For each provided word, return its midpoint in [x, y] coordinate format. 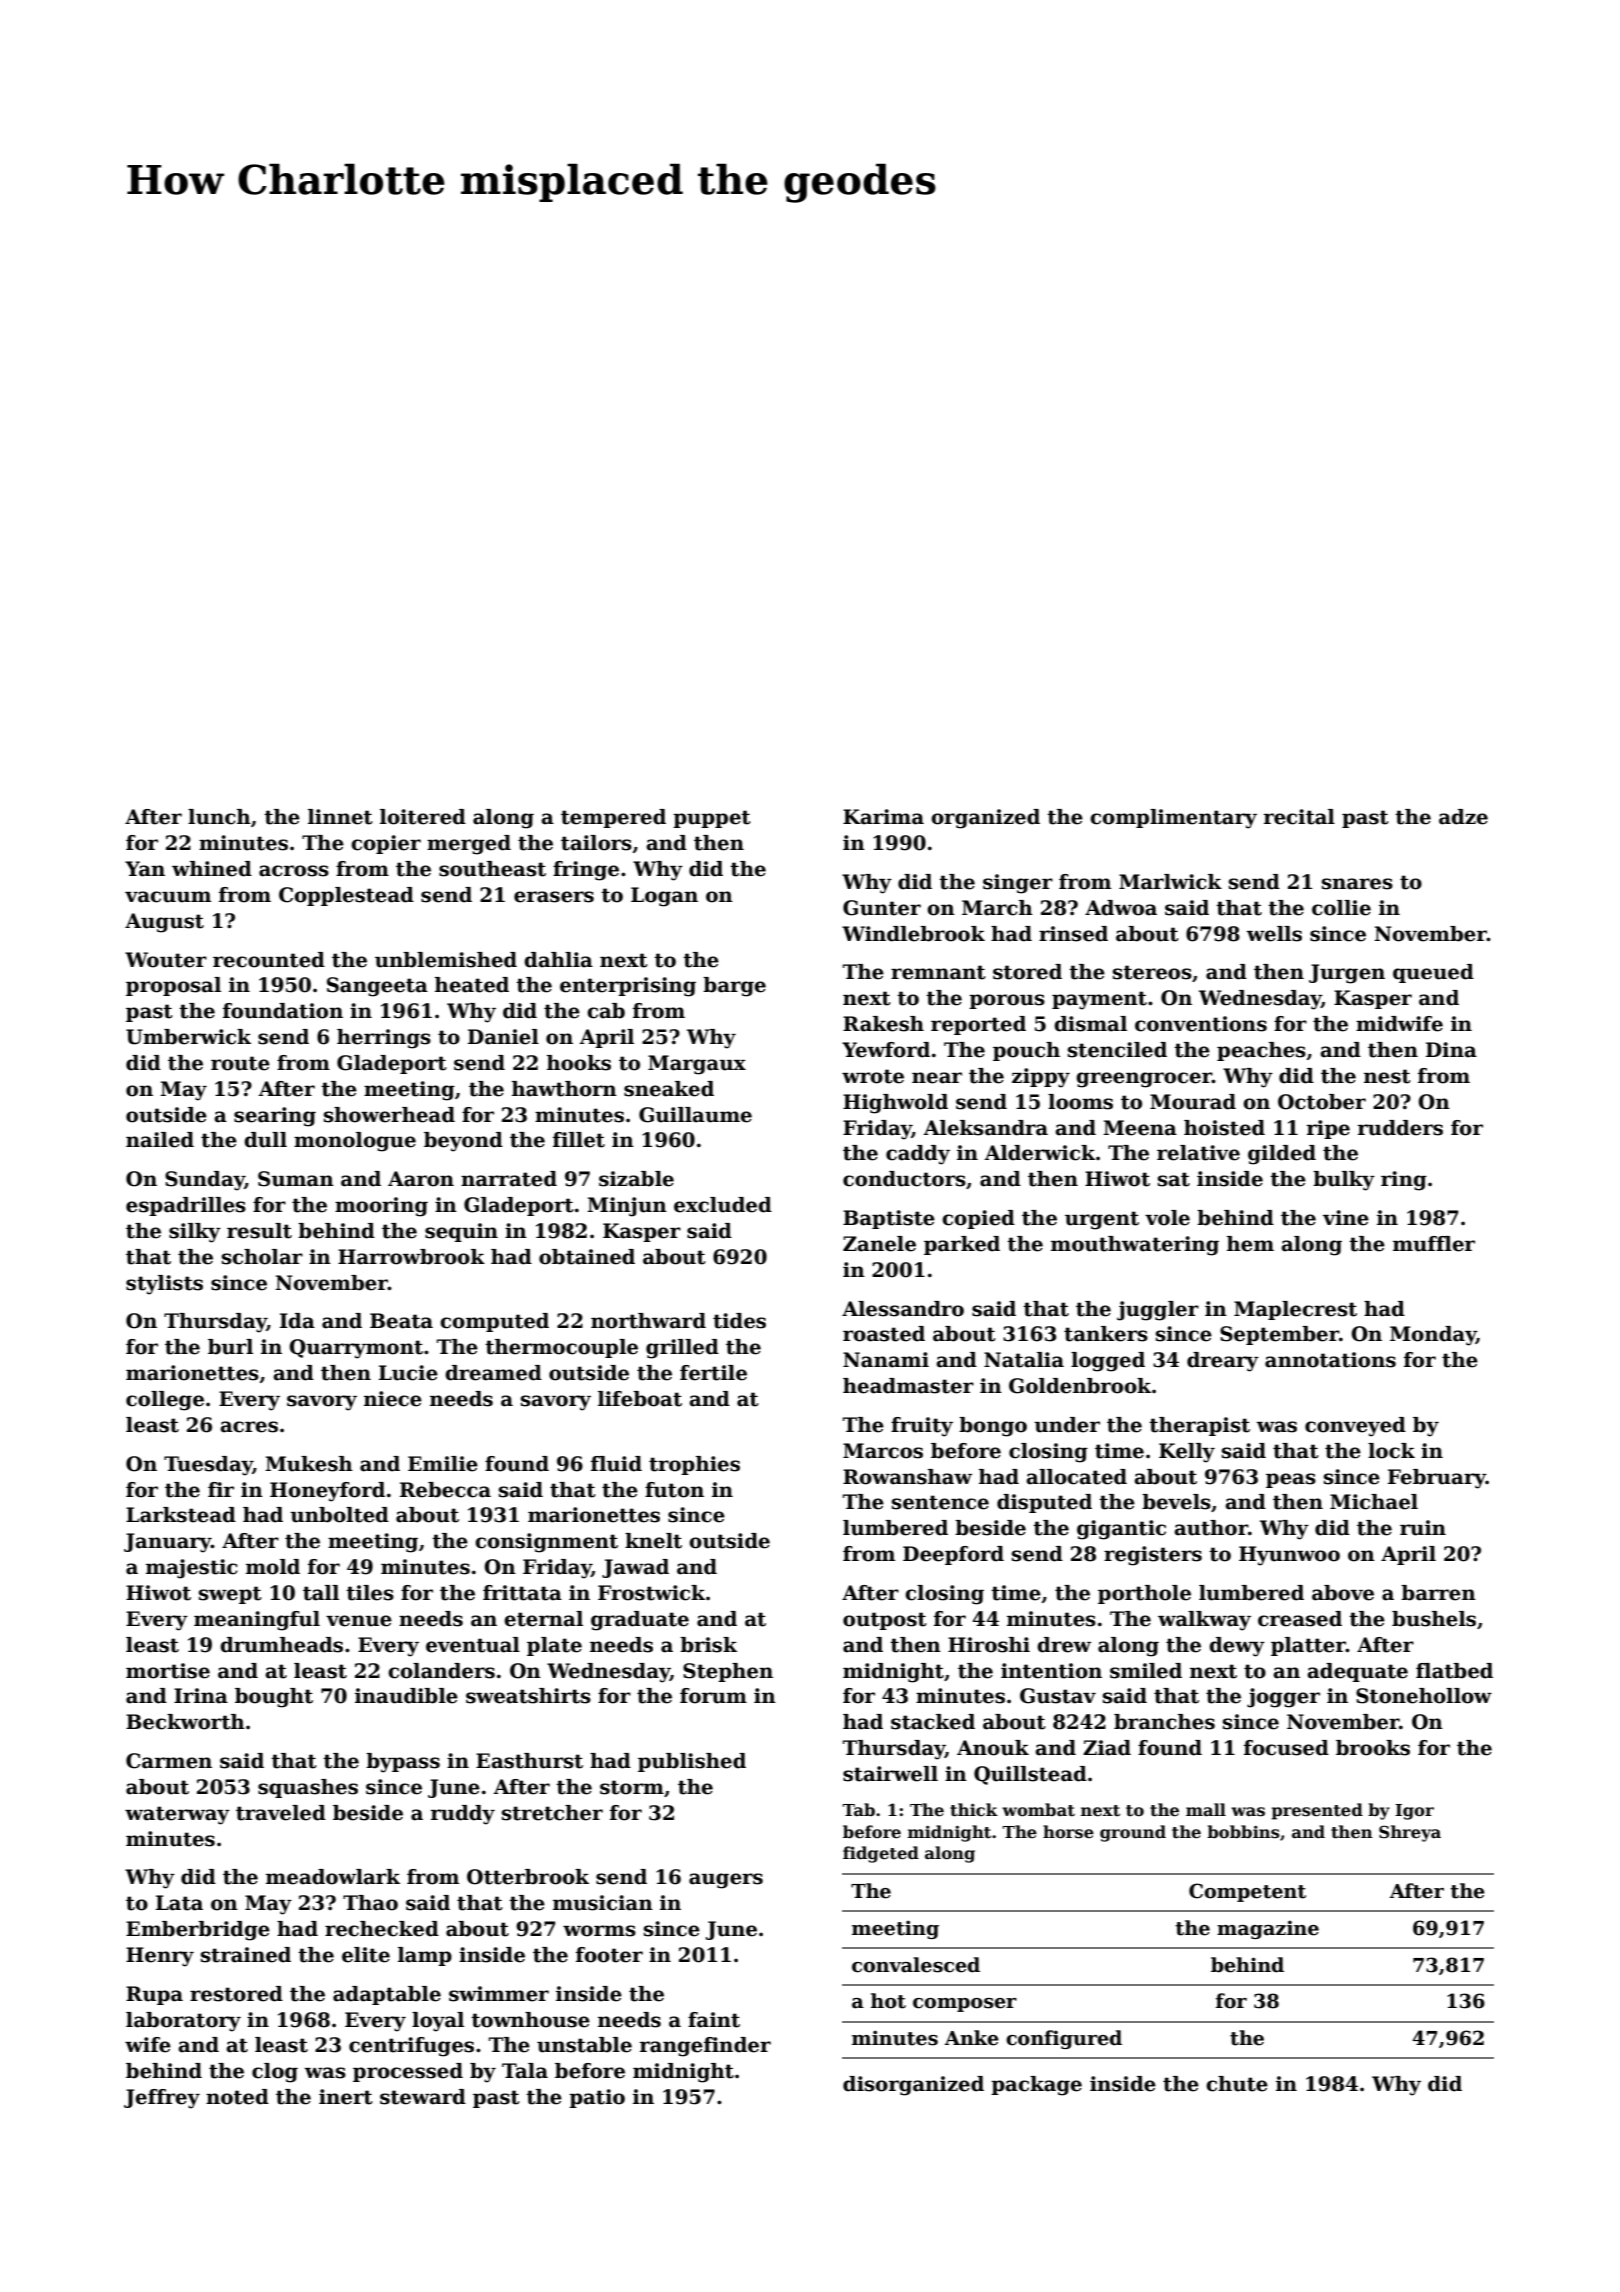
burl [230, 1347]
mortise [168, 1671]
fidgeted [881, 1854]
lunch [219, 817]
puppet [712, 819]
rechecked [382, 1929]
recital [1299, 817]
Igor [1414, 1812]
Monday [1433, 1336]
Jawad [635, 1568]
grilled [682, 1349]
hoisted [1224, 1128]
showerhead [389, 1115]
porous [1007, 1001]
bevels [1176, 1502]
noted [237, 2097]
